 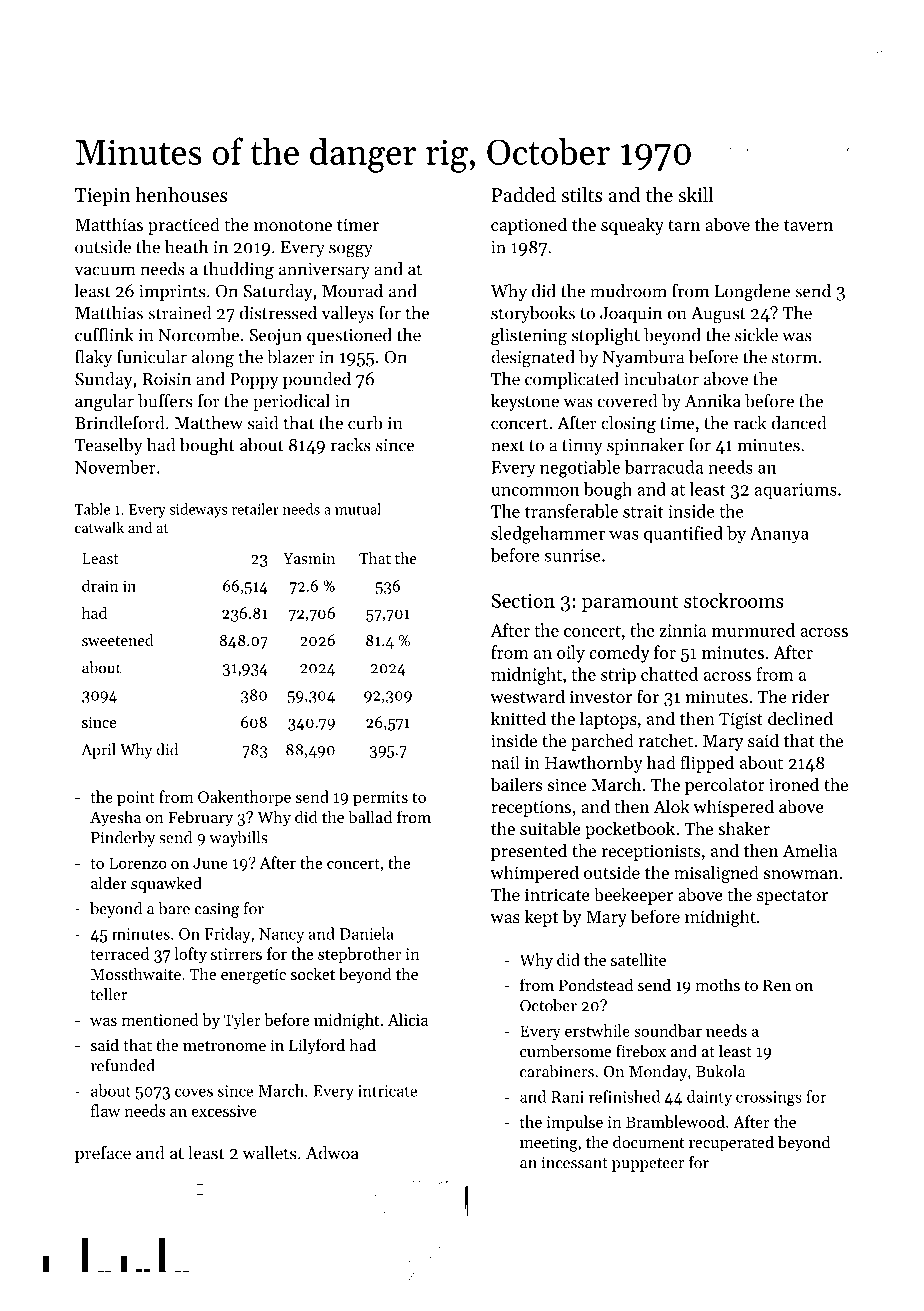 I want to click on ironed, so click(x=794, y=784).
